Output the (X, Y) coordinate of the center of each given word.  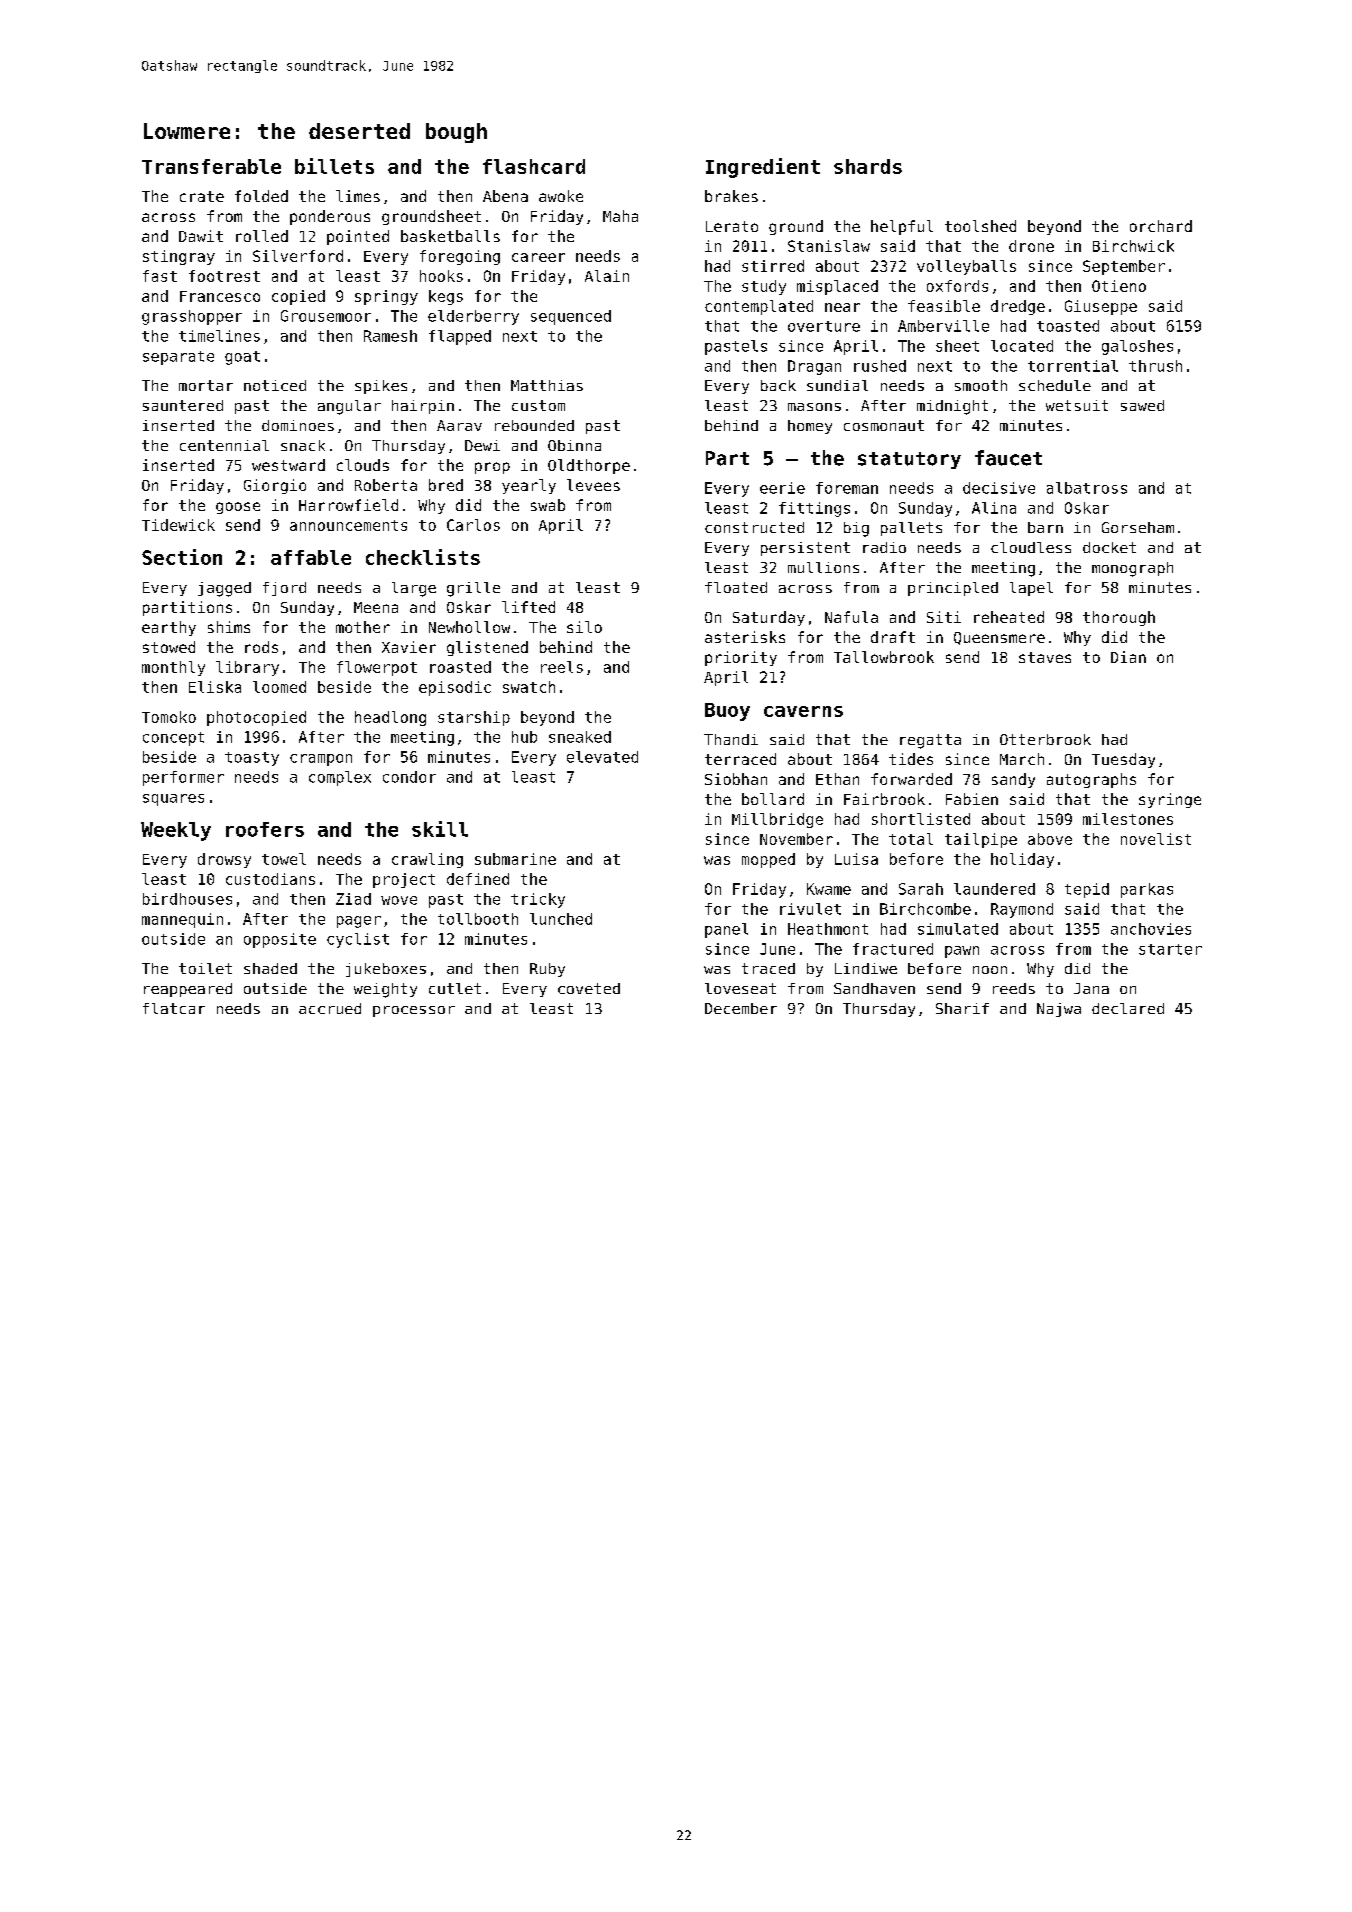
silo (584, 627)
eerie (782, 488)
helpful (902, 227)
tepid (1087, 890)
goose (238, 508)
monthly (173, 668)
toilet (205, 968)
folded (261, 196)
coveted (589, 988)
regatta (930, 741)
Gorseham (1138, 527)
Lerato (732, 226)
